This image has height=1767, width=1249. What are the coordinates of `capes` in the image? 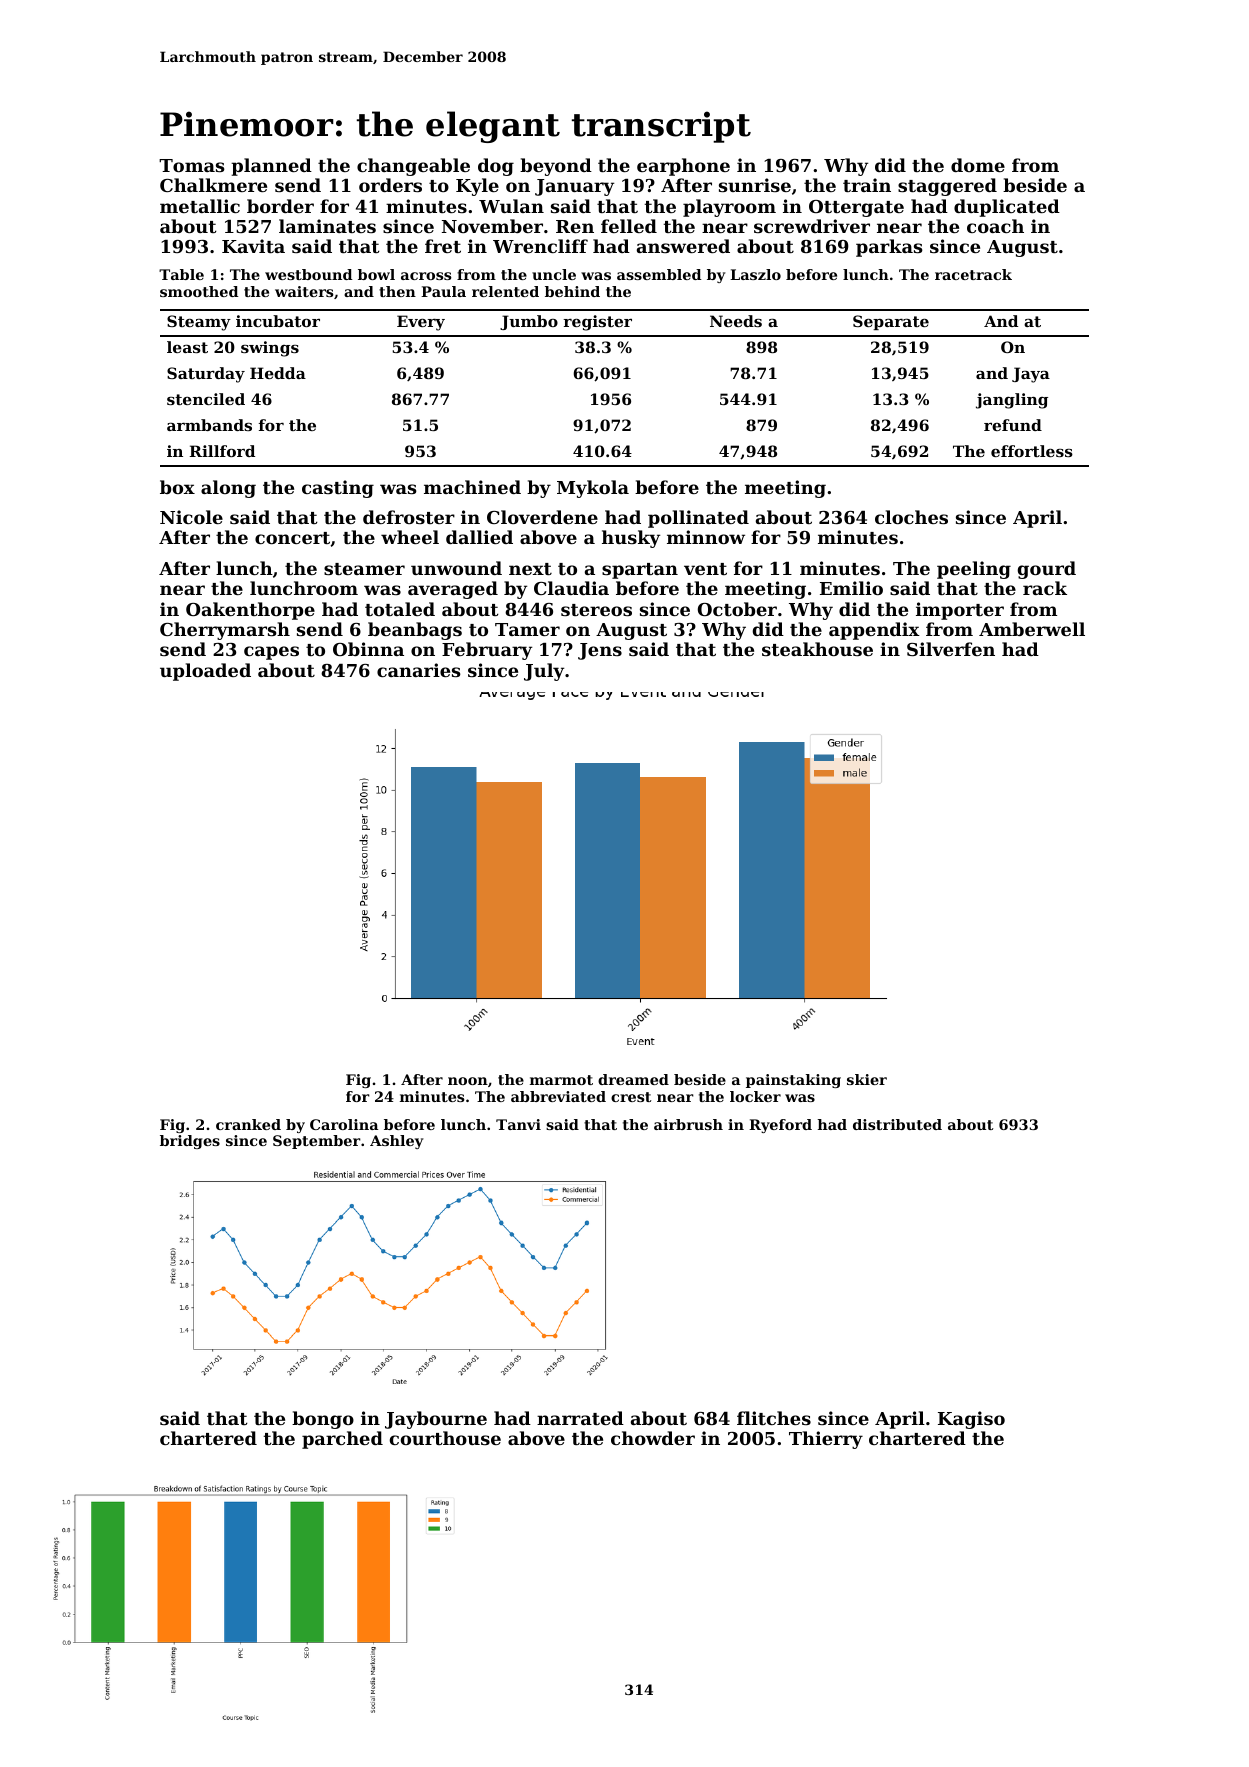 It's located at (271, 653).
